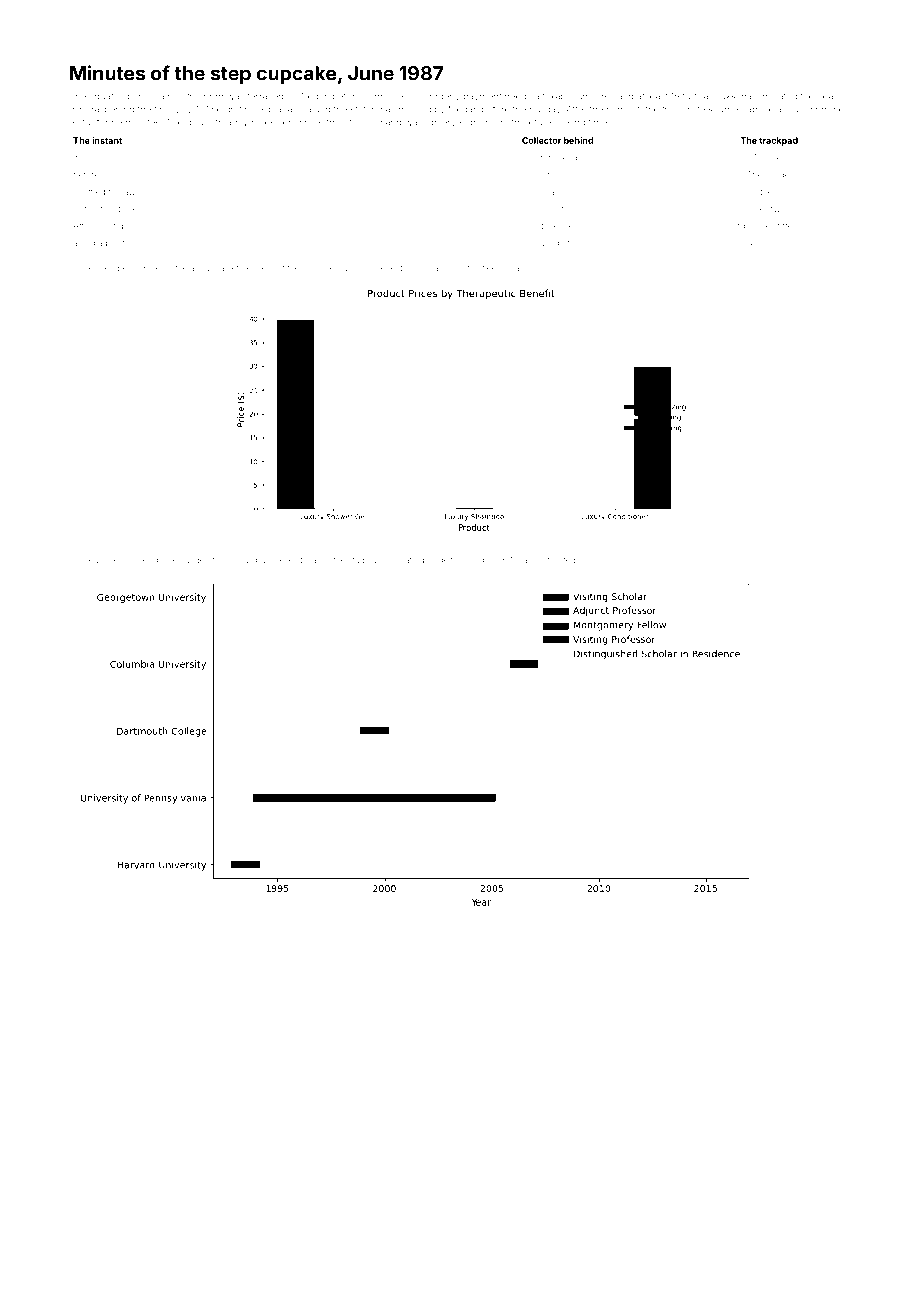 This screenshot has height=1308, width=924. Describe the element at coordinates (269, 560) in the screenshot. I see `bullock` at that location.
